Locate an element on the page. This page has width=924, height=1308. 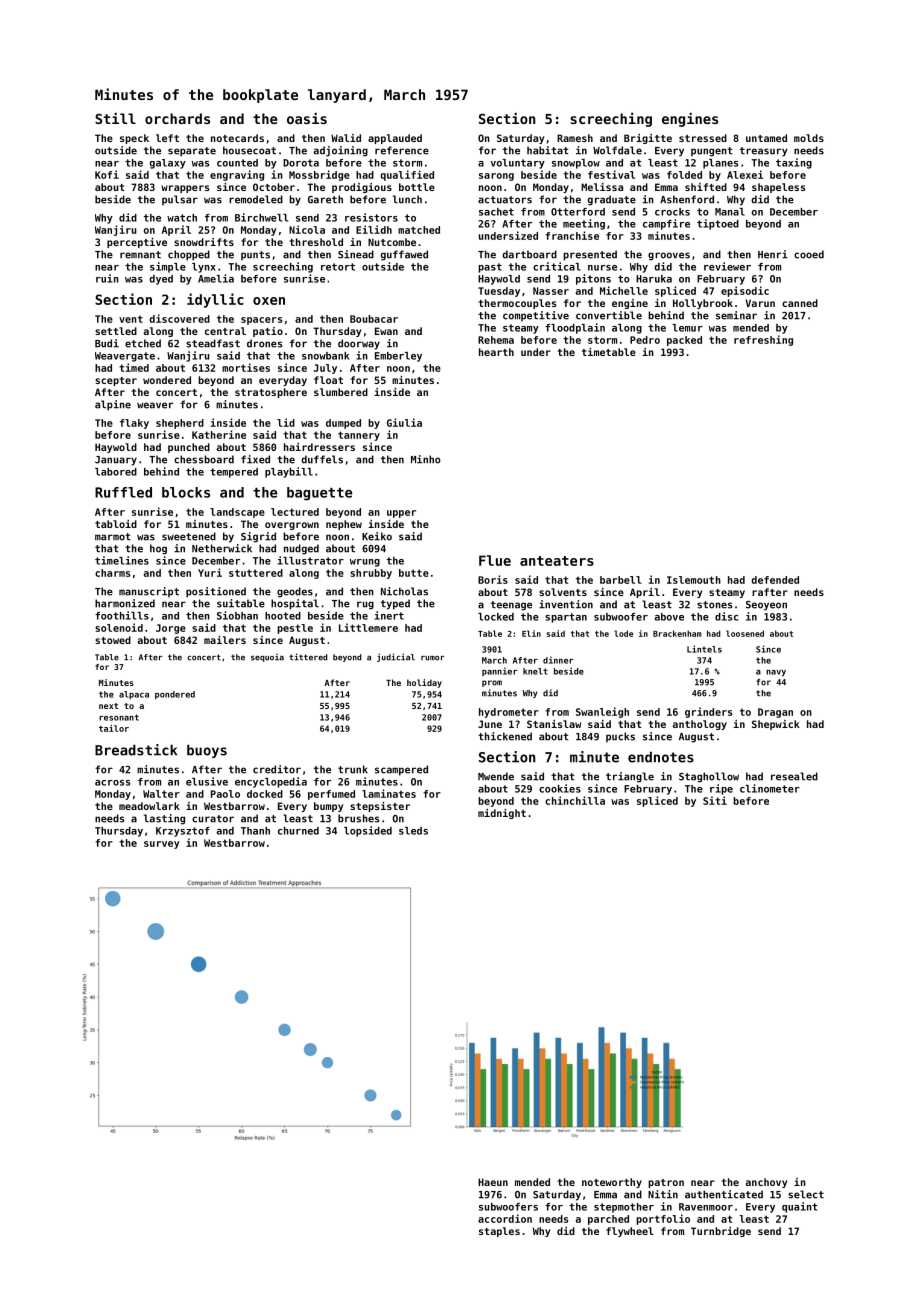
survey is located at coordinates (162, 845).
